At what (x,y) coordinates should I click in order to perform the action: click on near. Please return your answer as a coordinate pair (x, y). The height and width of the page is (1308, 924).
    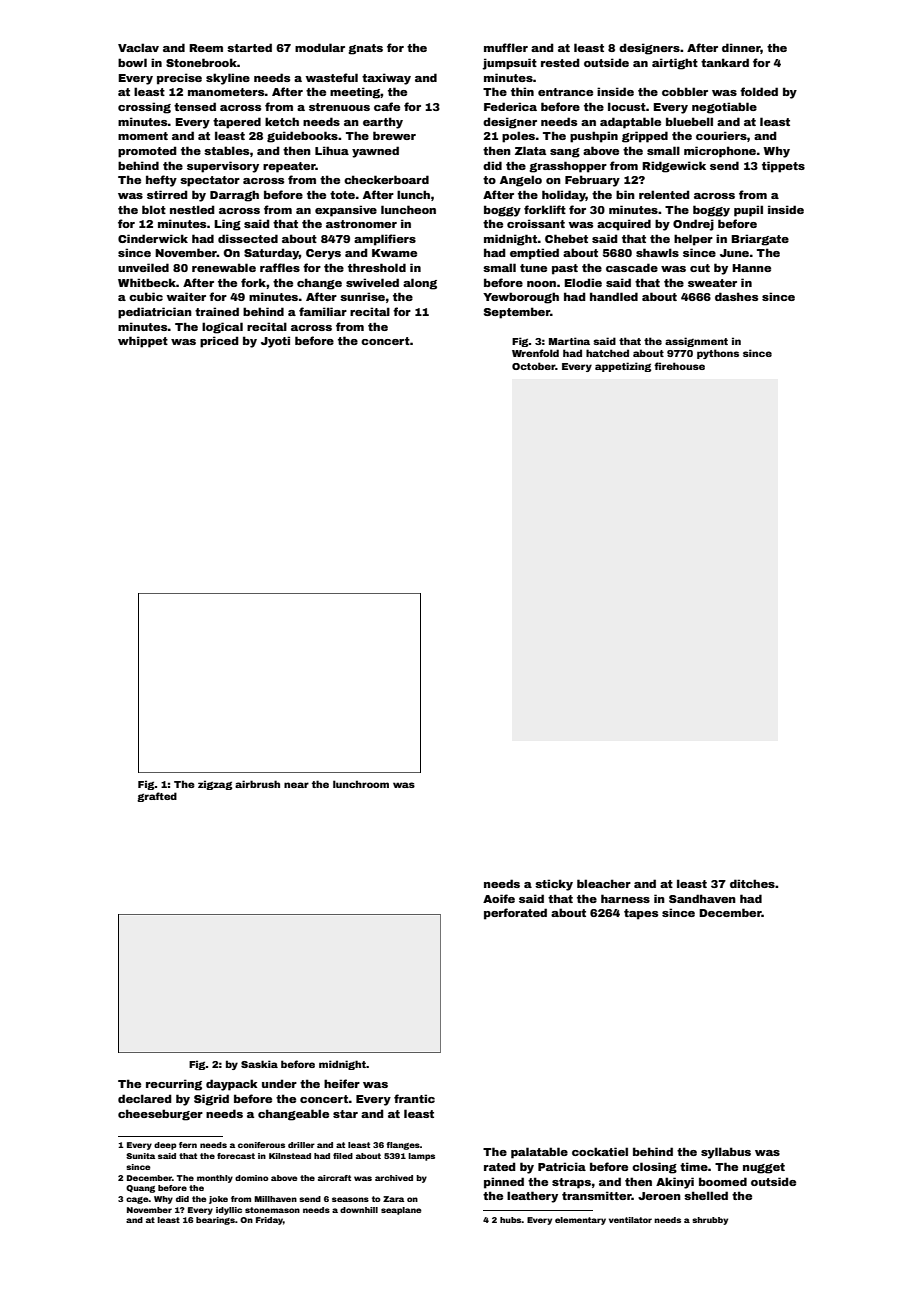
    Looking at the image, I should click on (296, 785).
